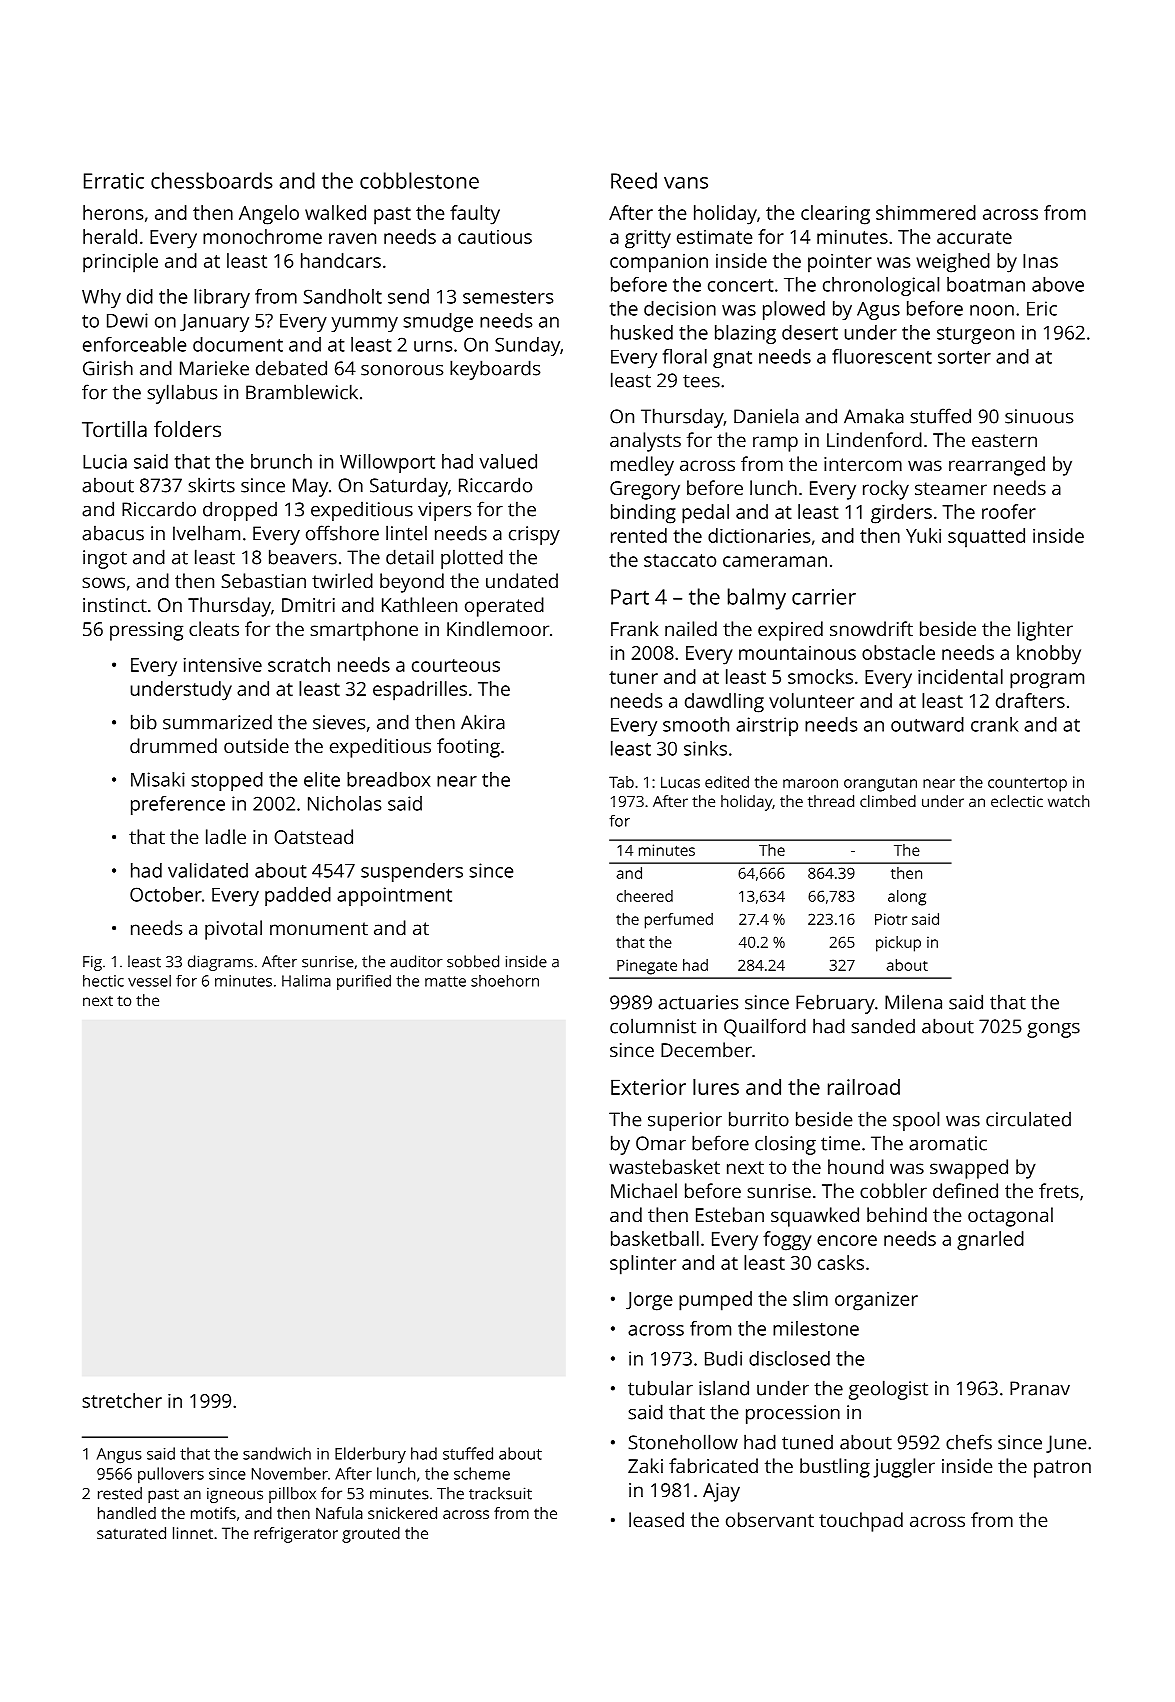  What do you see at coordinates (1017, 801) in the image?
I see `eclectic` at bounding box center [1017, 801].
